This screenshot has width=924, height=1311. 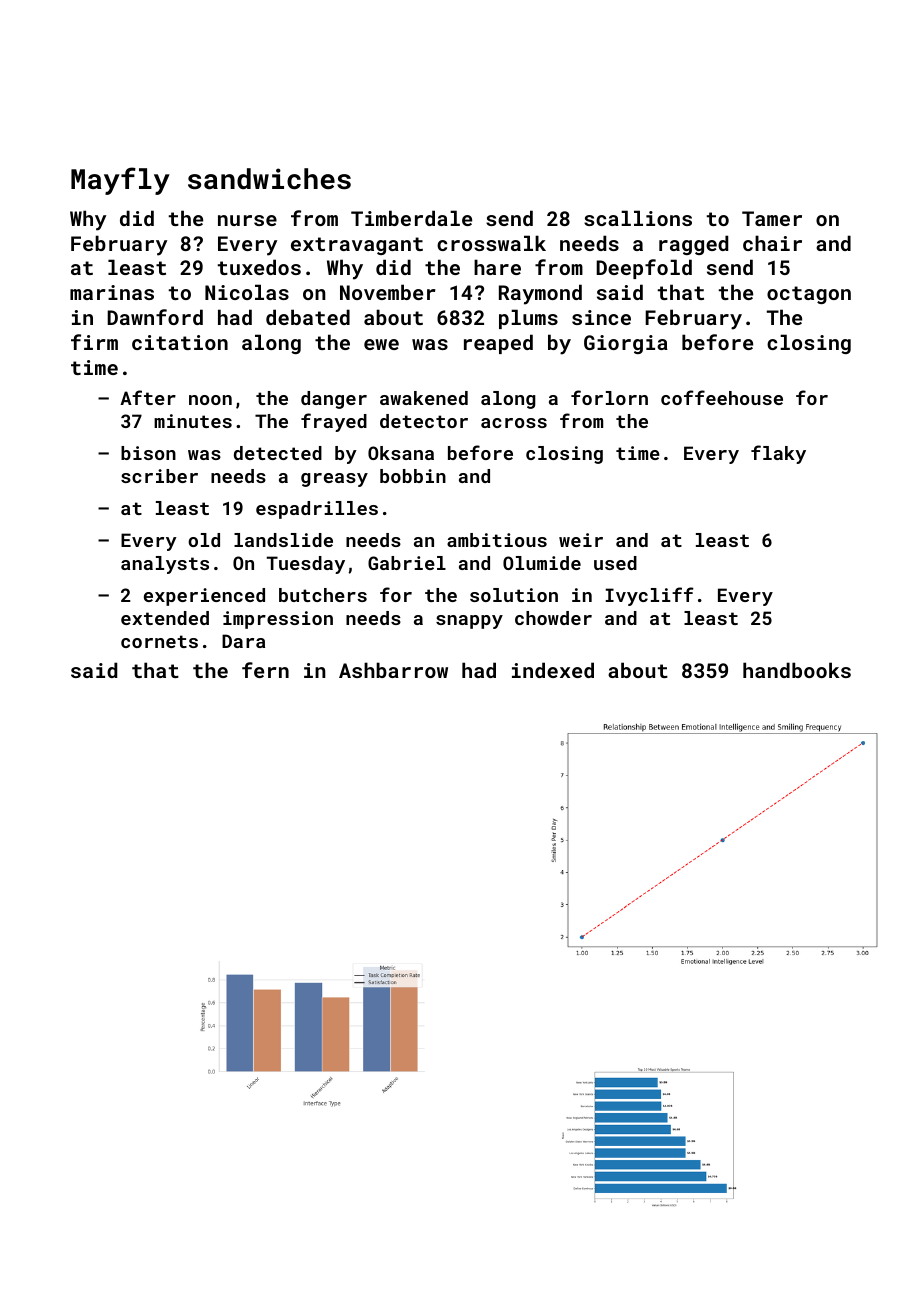 I want to click on forlorn, so click(x=609, y=397).
